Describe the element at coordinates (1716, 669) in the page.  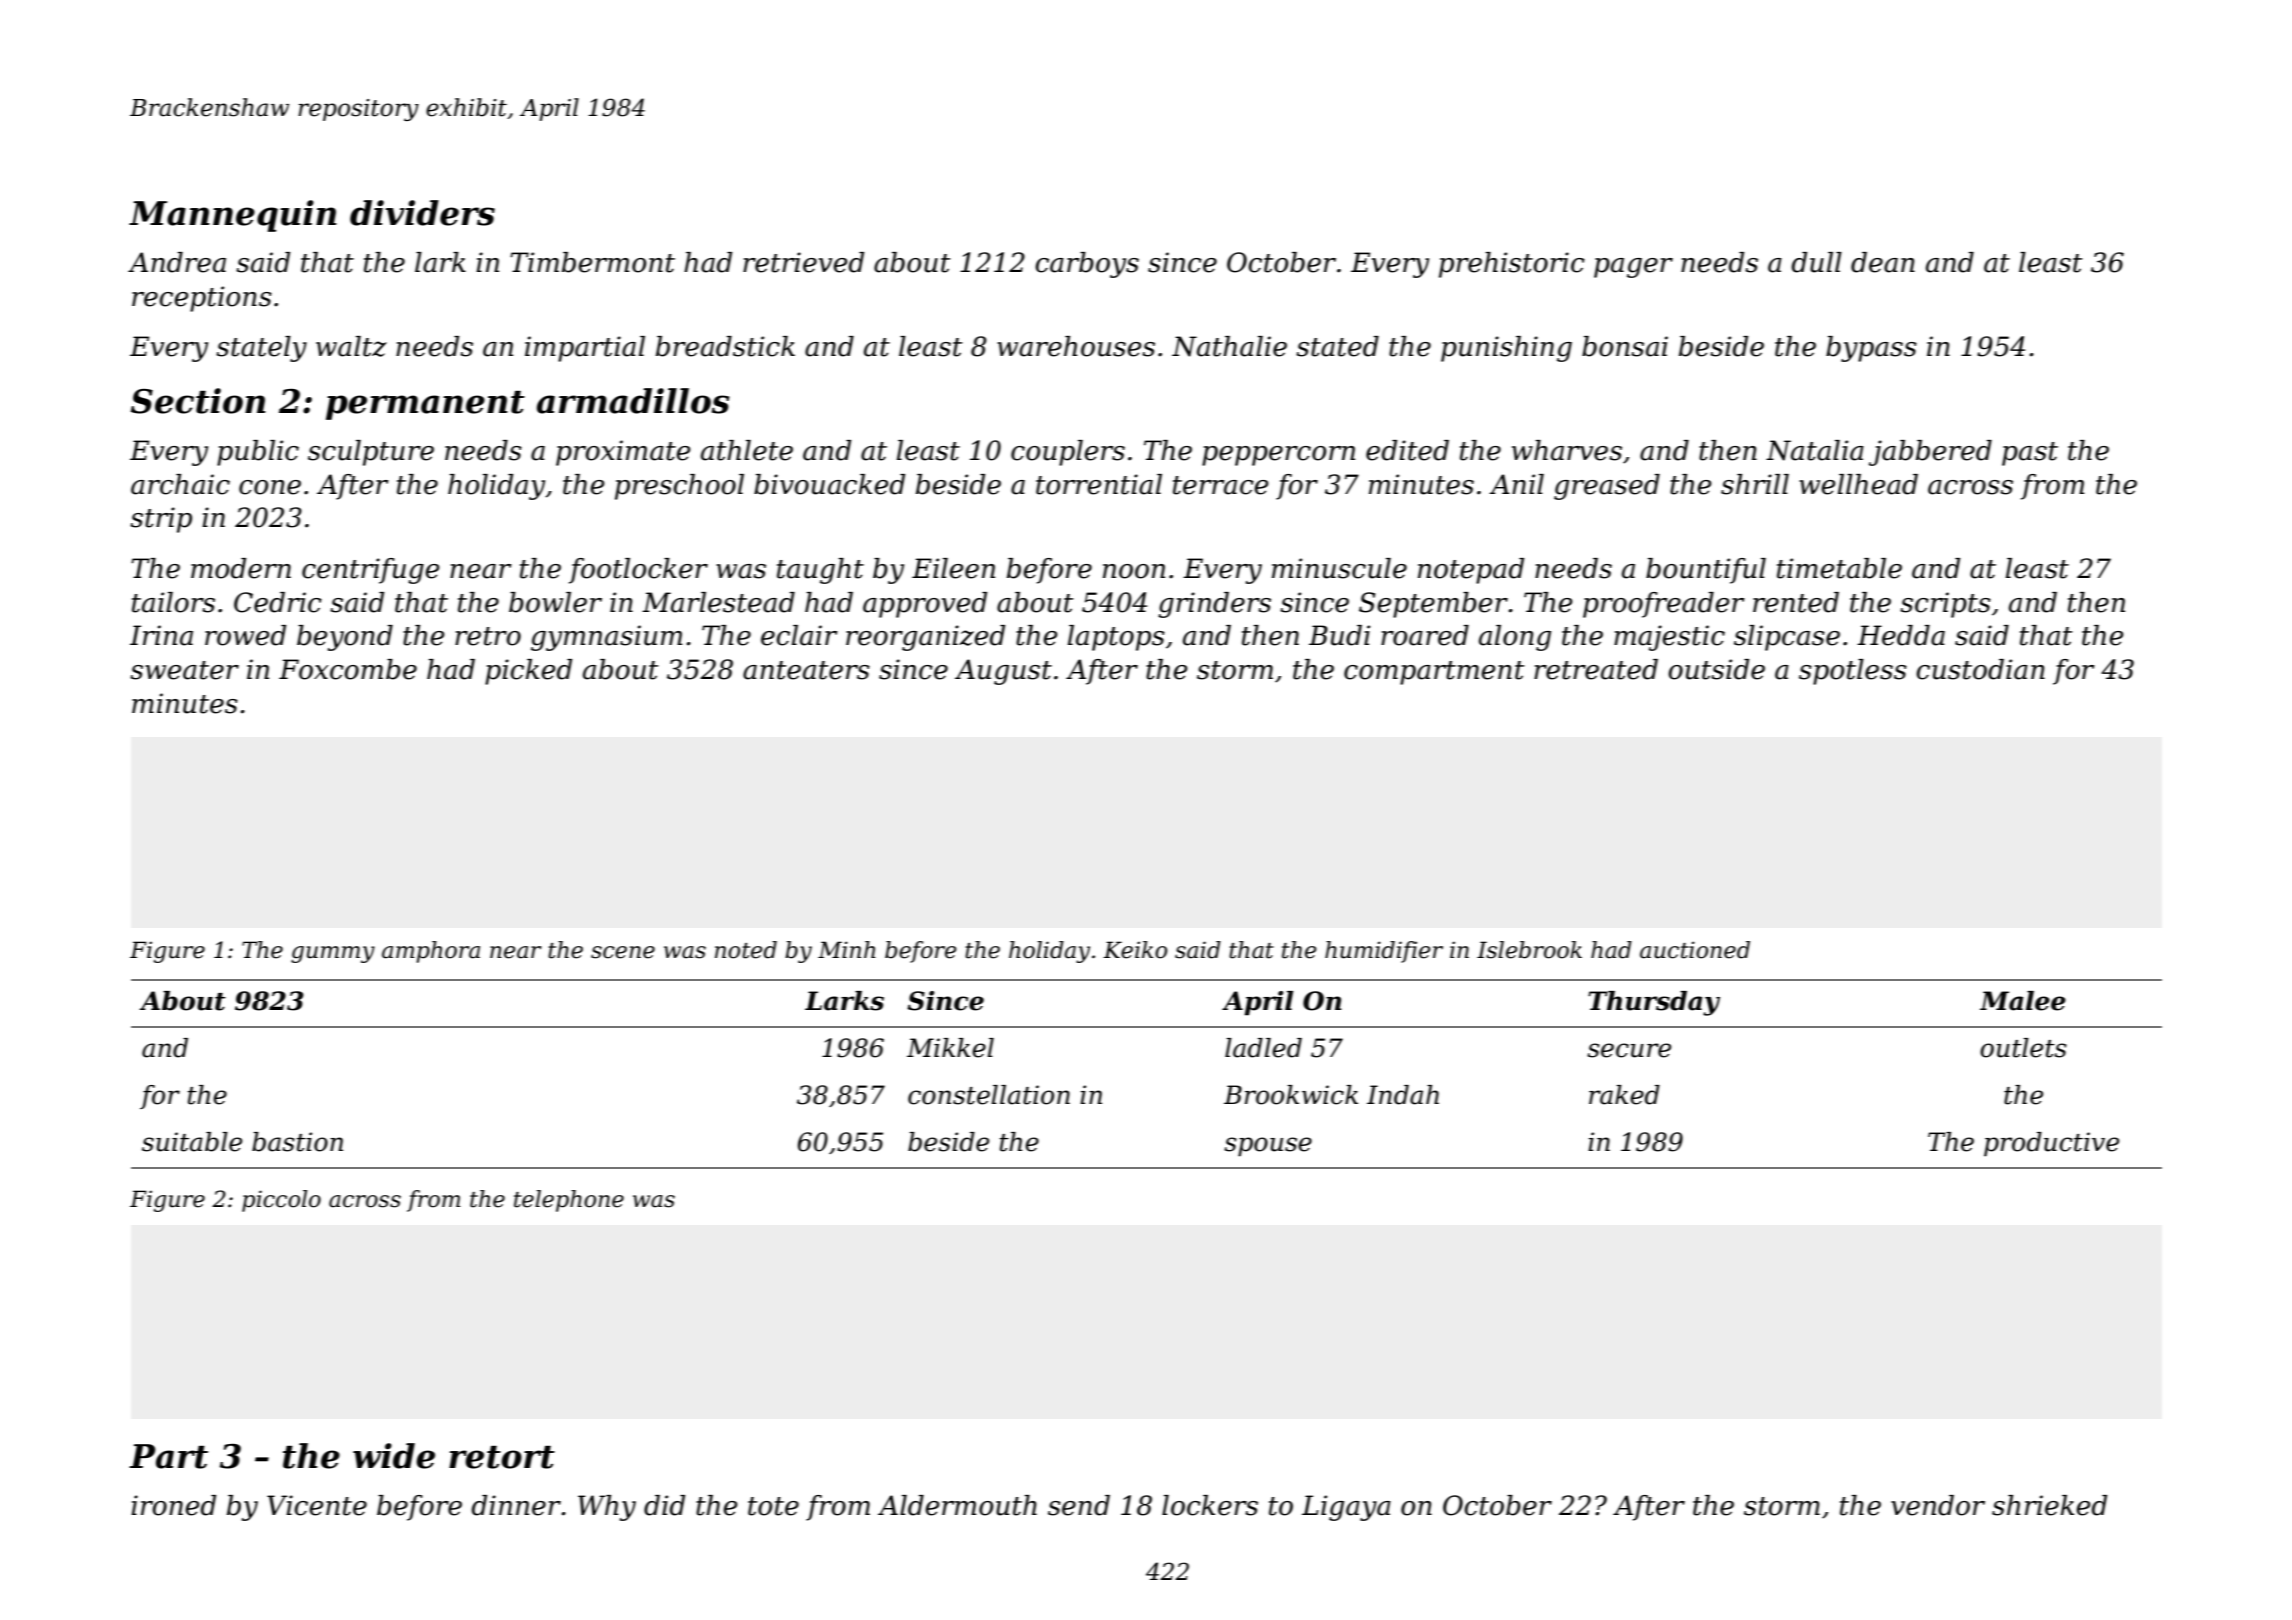
I see `outside` at that location.
